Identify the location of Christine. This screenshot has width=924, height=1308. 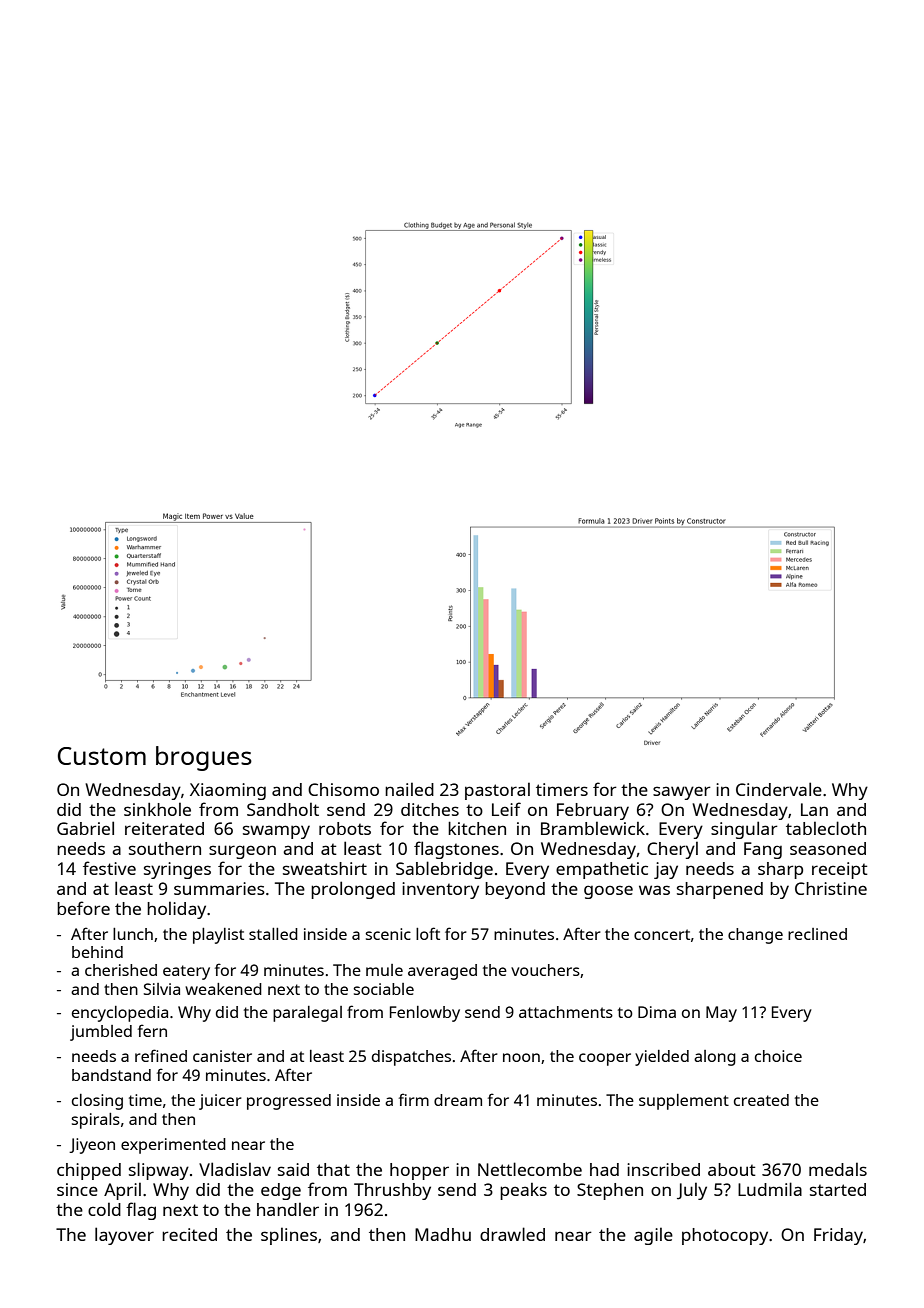
(831, 888).
